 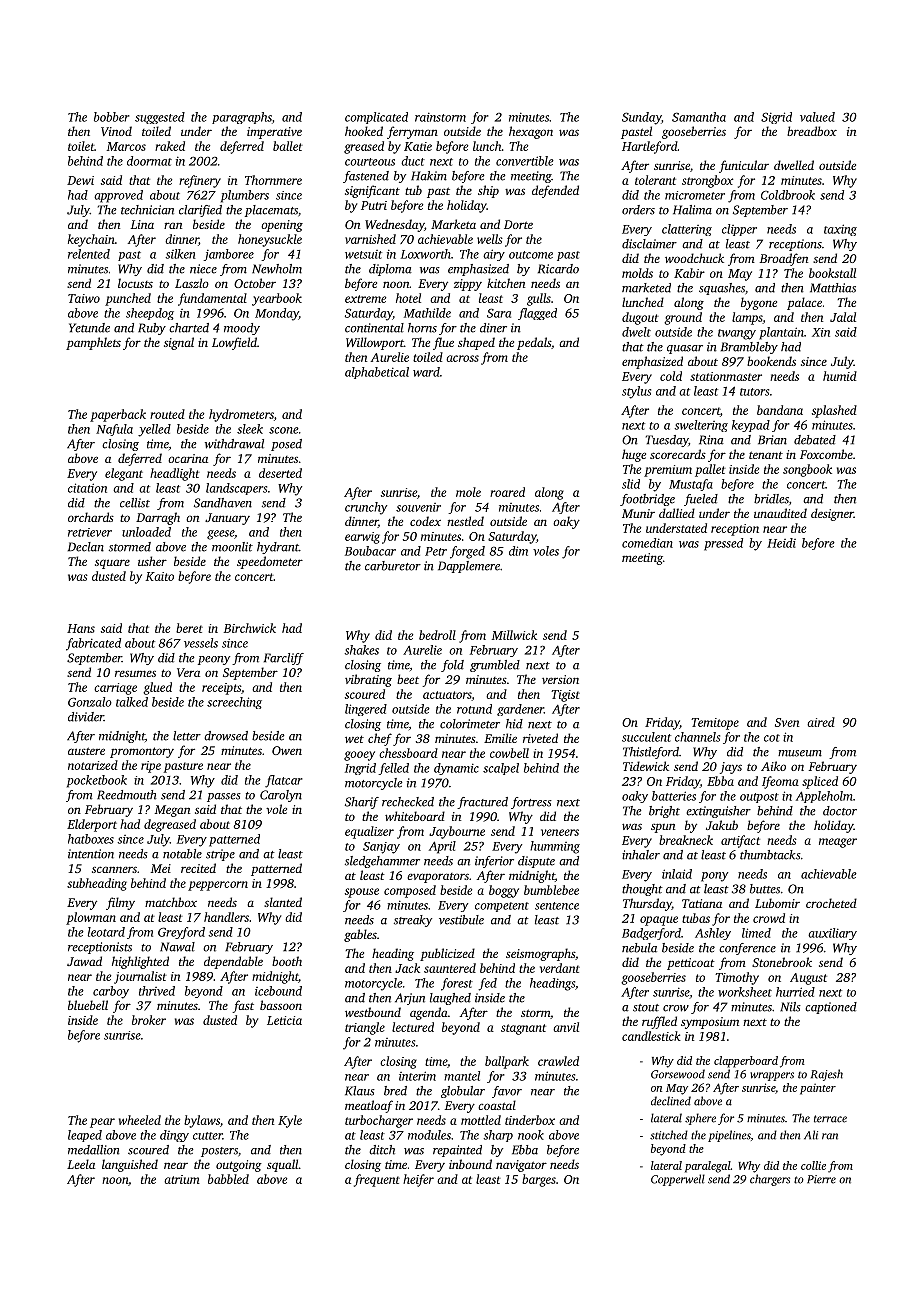 I want to click on alphabetical, so click(x=377, y=373).
